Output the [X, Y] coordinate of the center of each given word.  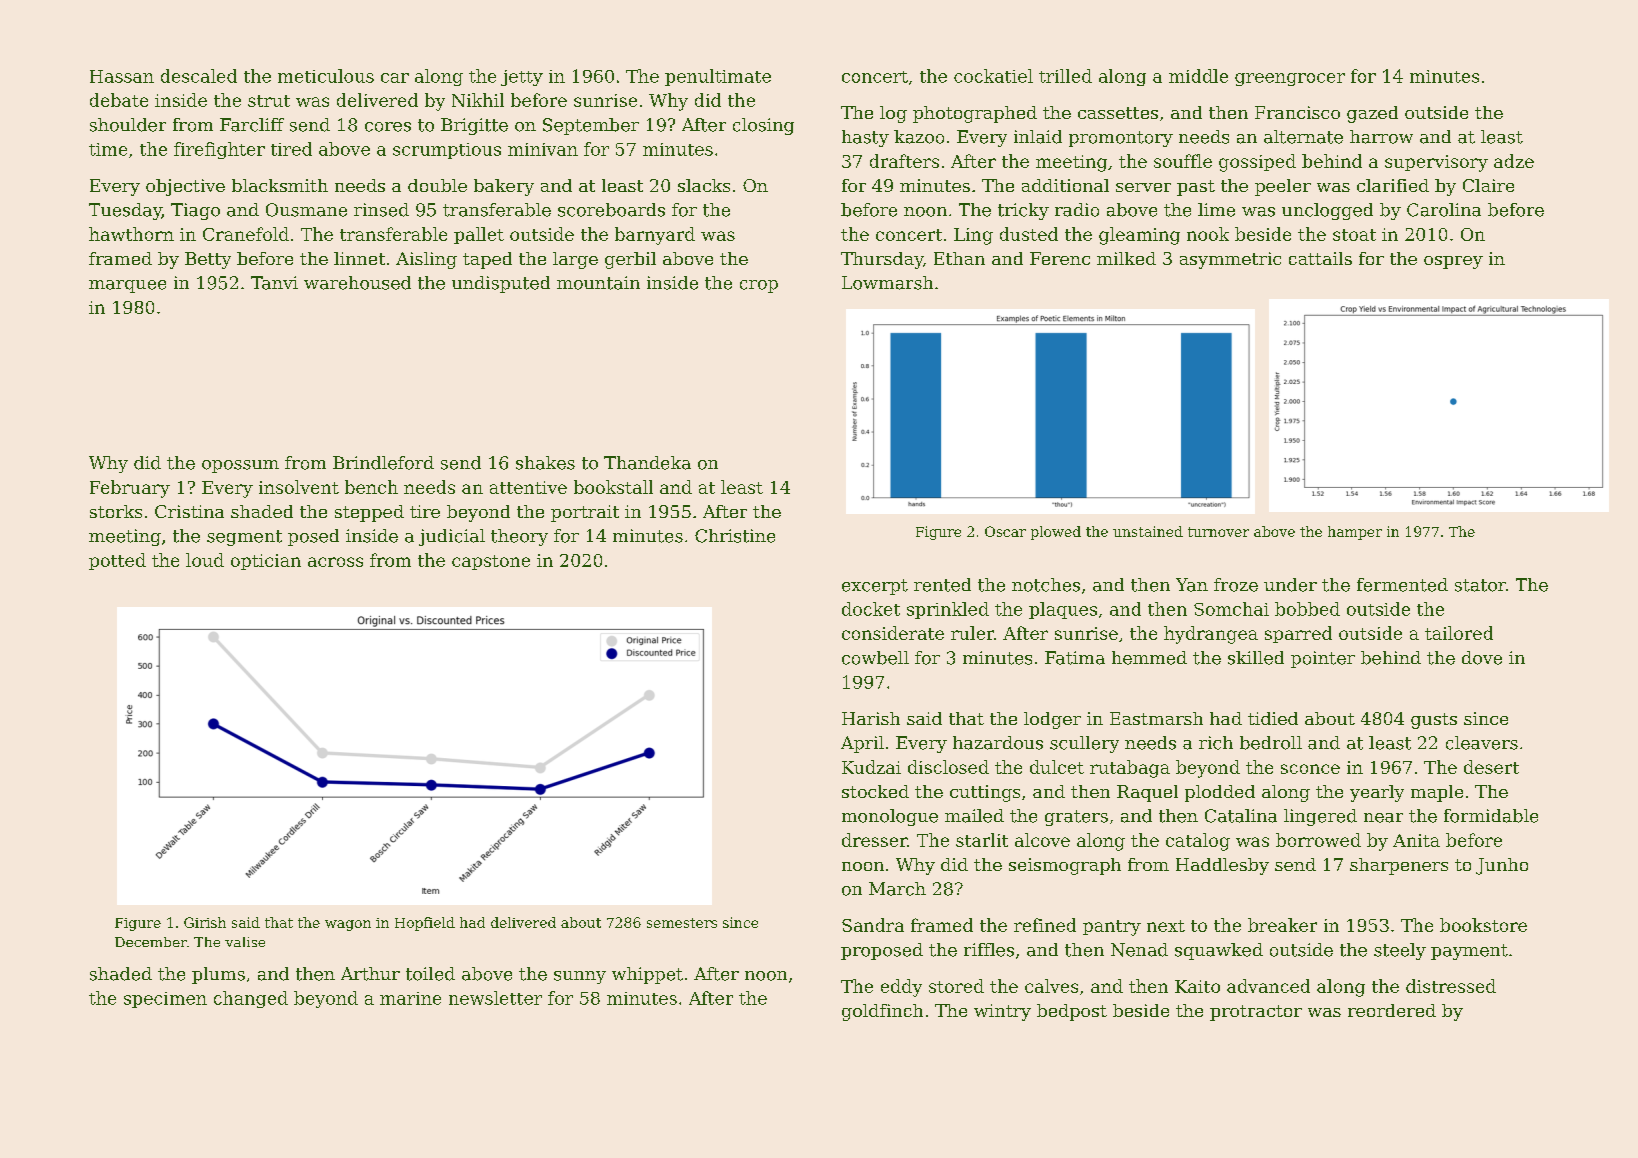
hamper [1355, 533]
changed [251, 999]
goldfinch [882, 1012]
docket [871, 609]
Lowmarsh [887, 283]
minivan [543, 149]
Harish [871, 718]
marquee [127, 286]
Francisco [1297, 112]
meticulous [326, 76]
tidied [1273, 718]
